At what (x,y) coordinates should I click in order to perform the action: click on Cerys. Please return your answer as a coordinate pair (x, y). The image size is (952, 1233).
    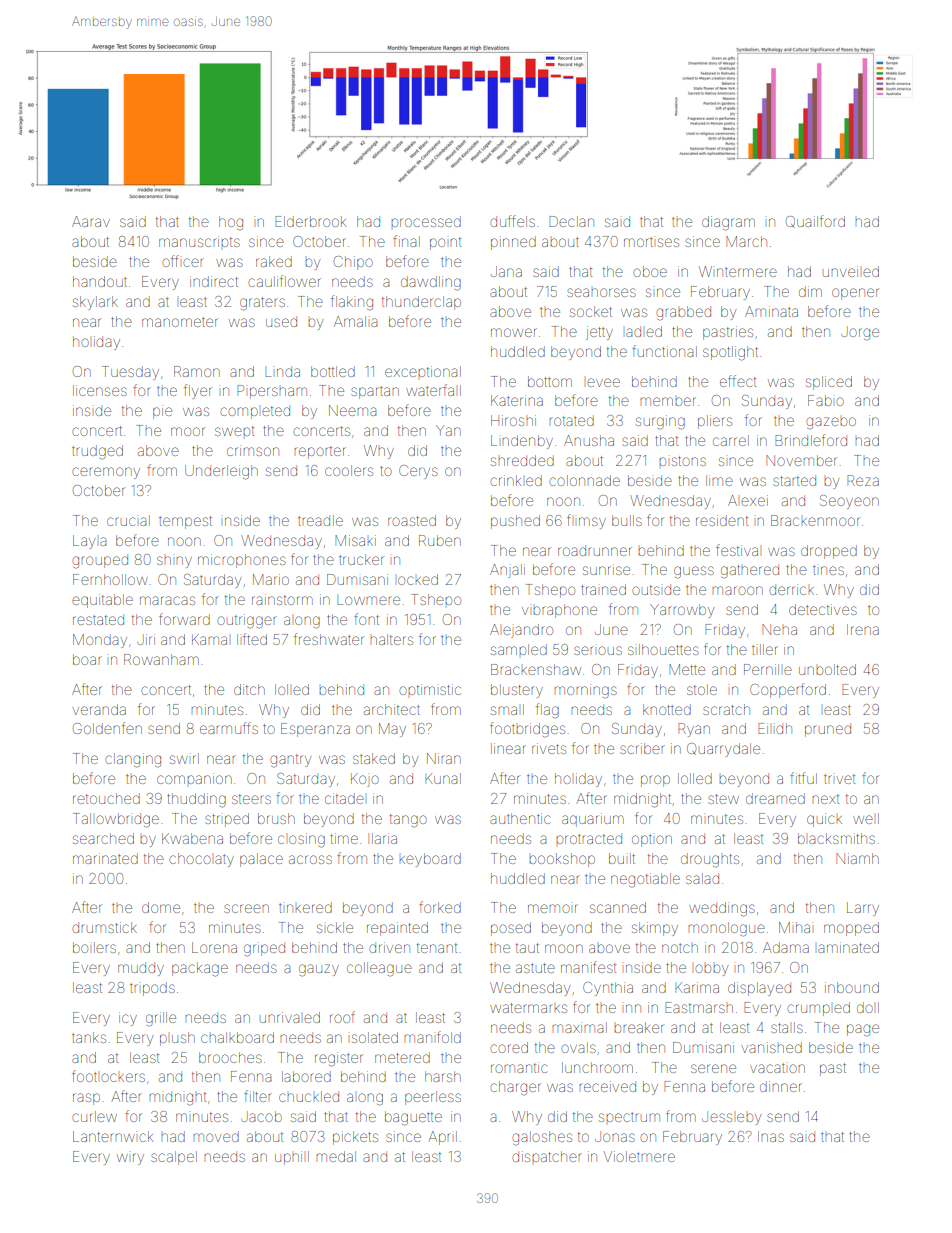
    Looking at the image, I should click on (418, 472).
